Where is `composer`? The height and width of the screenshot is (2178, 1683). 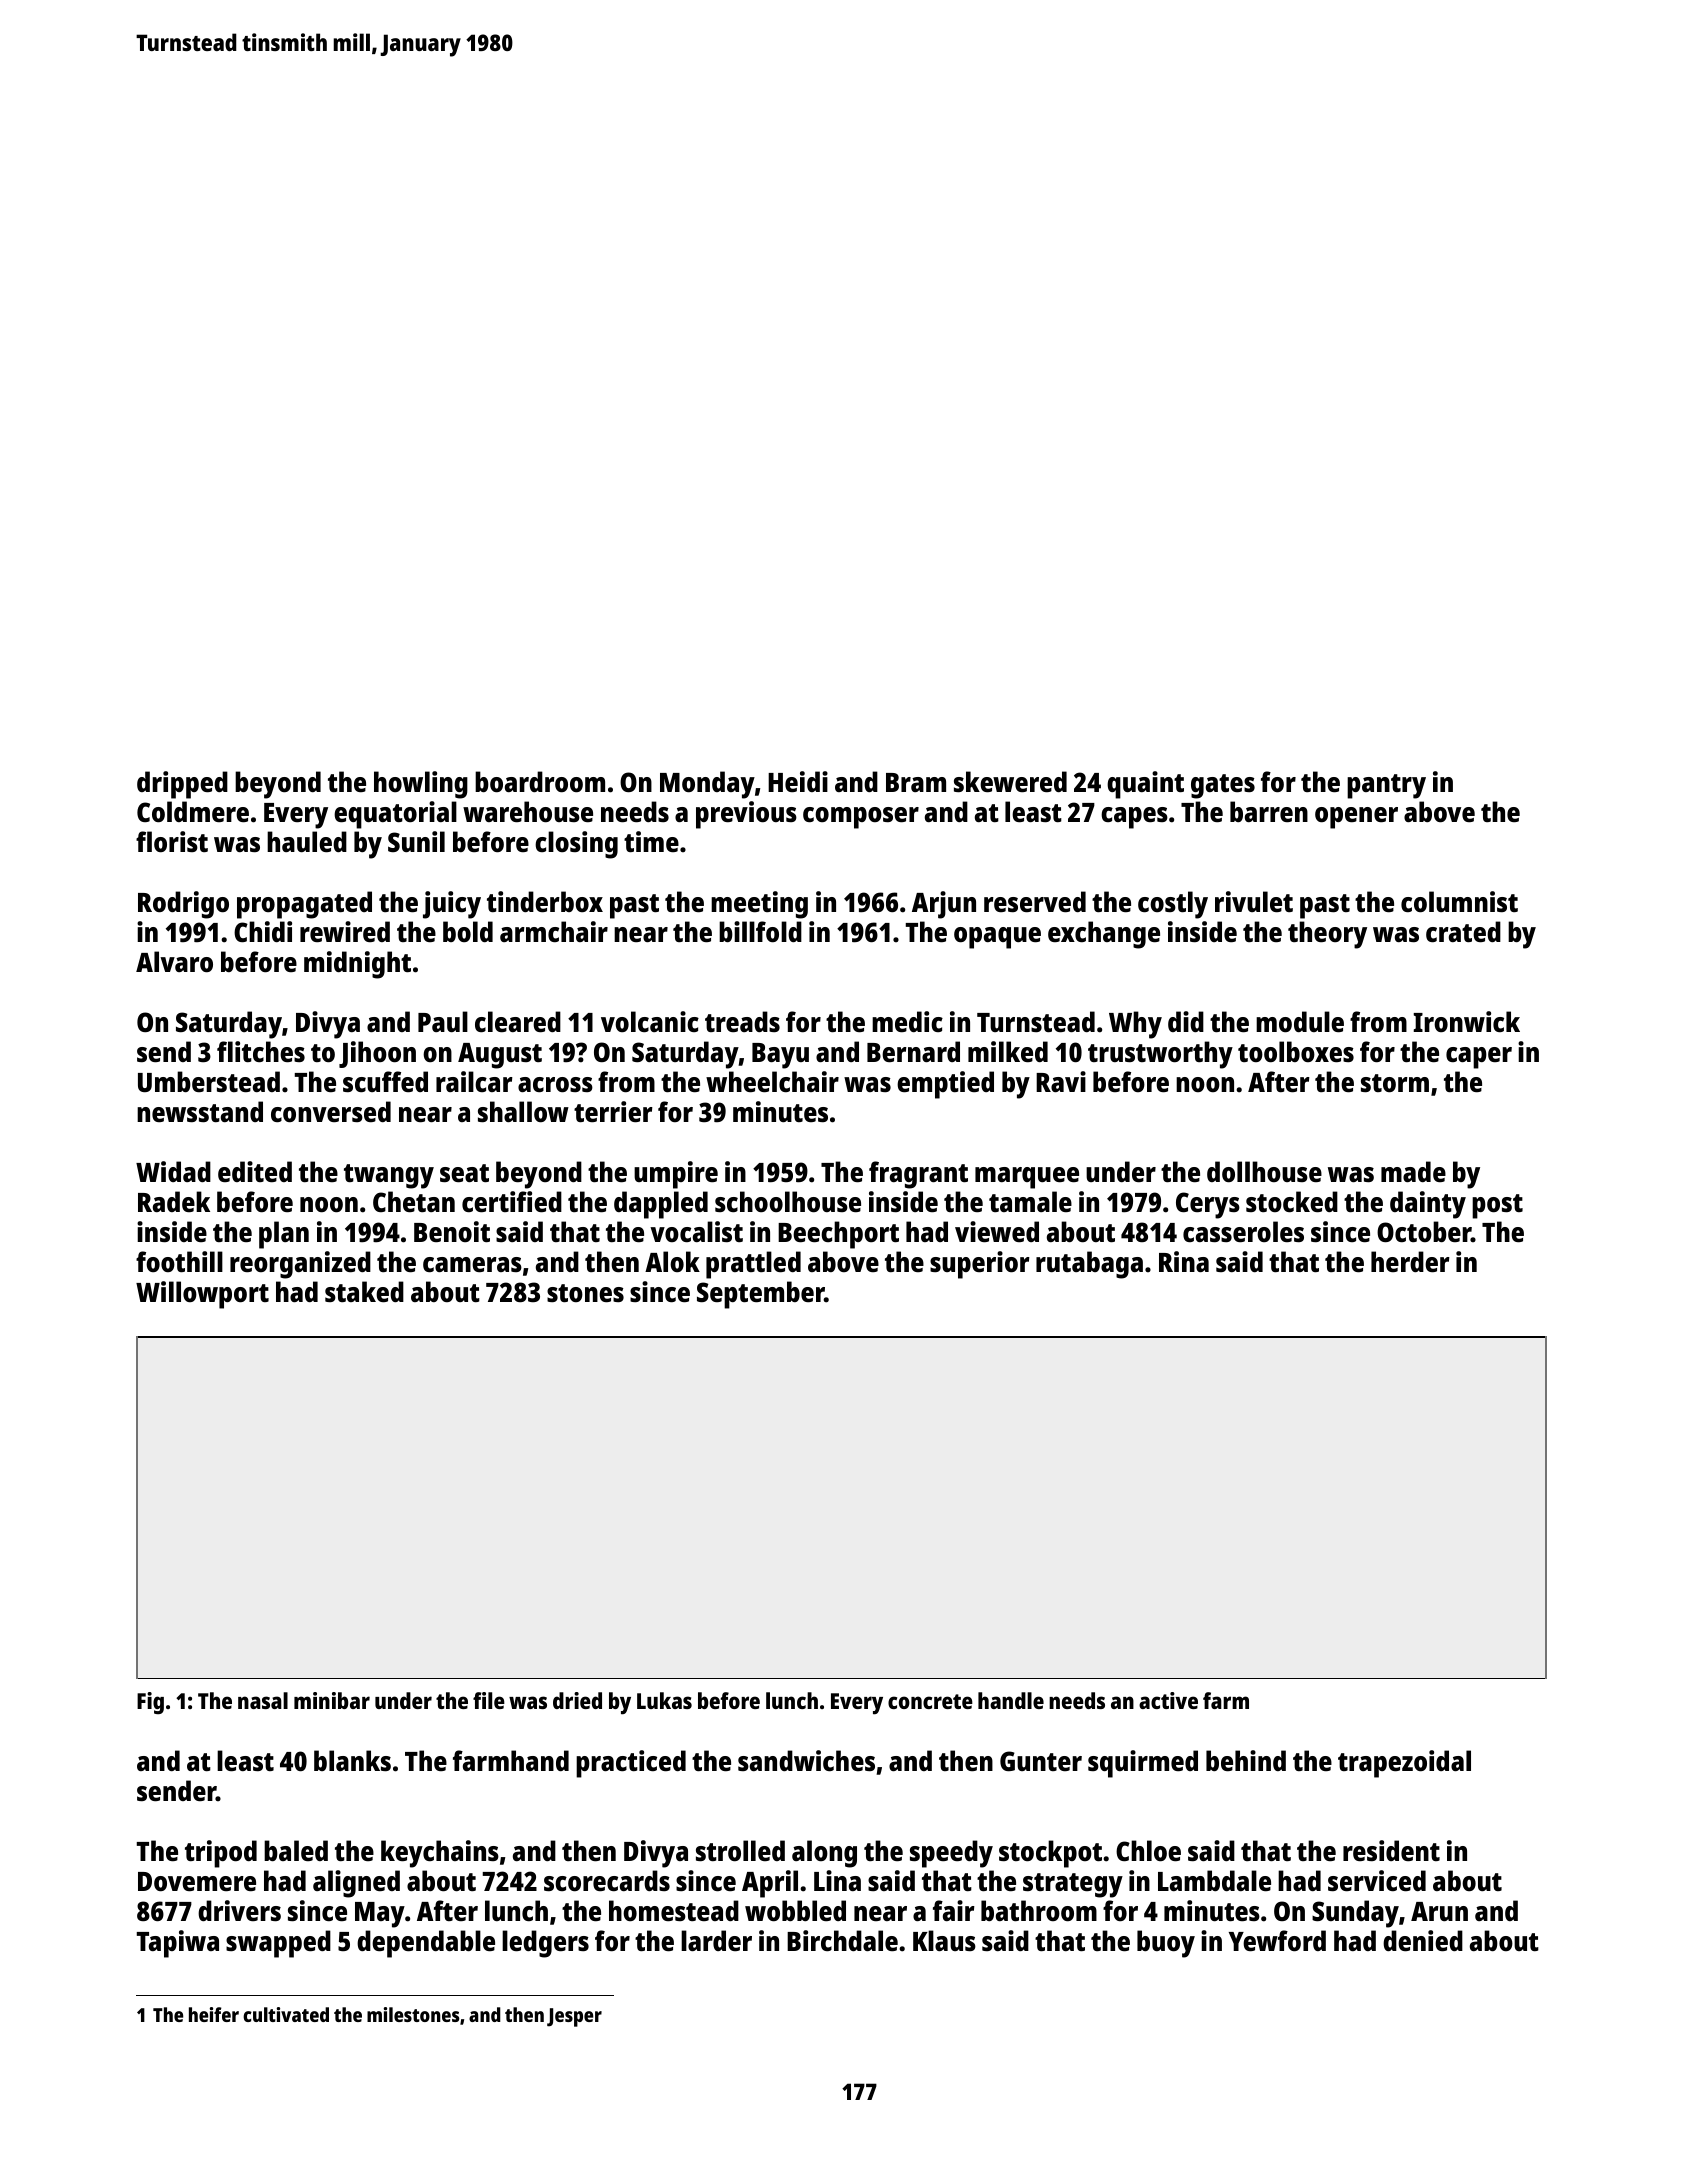 composer is located at coordinates (861, 818).
